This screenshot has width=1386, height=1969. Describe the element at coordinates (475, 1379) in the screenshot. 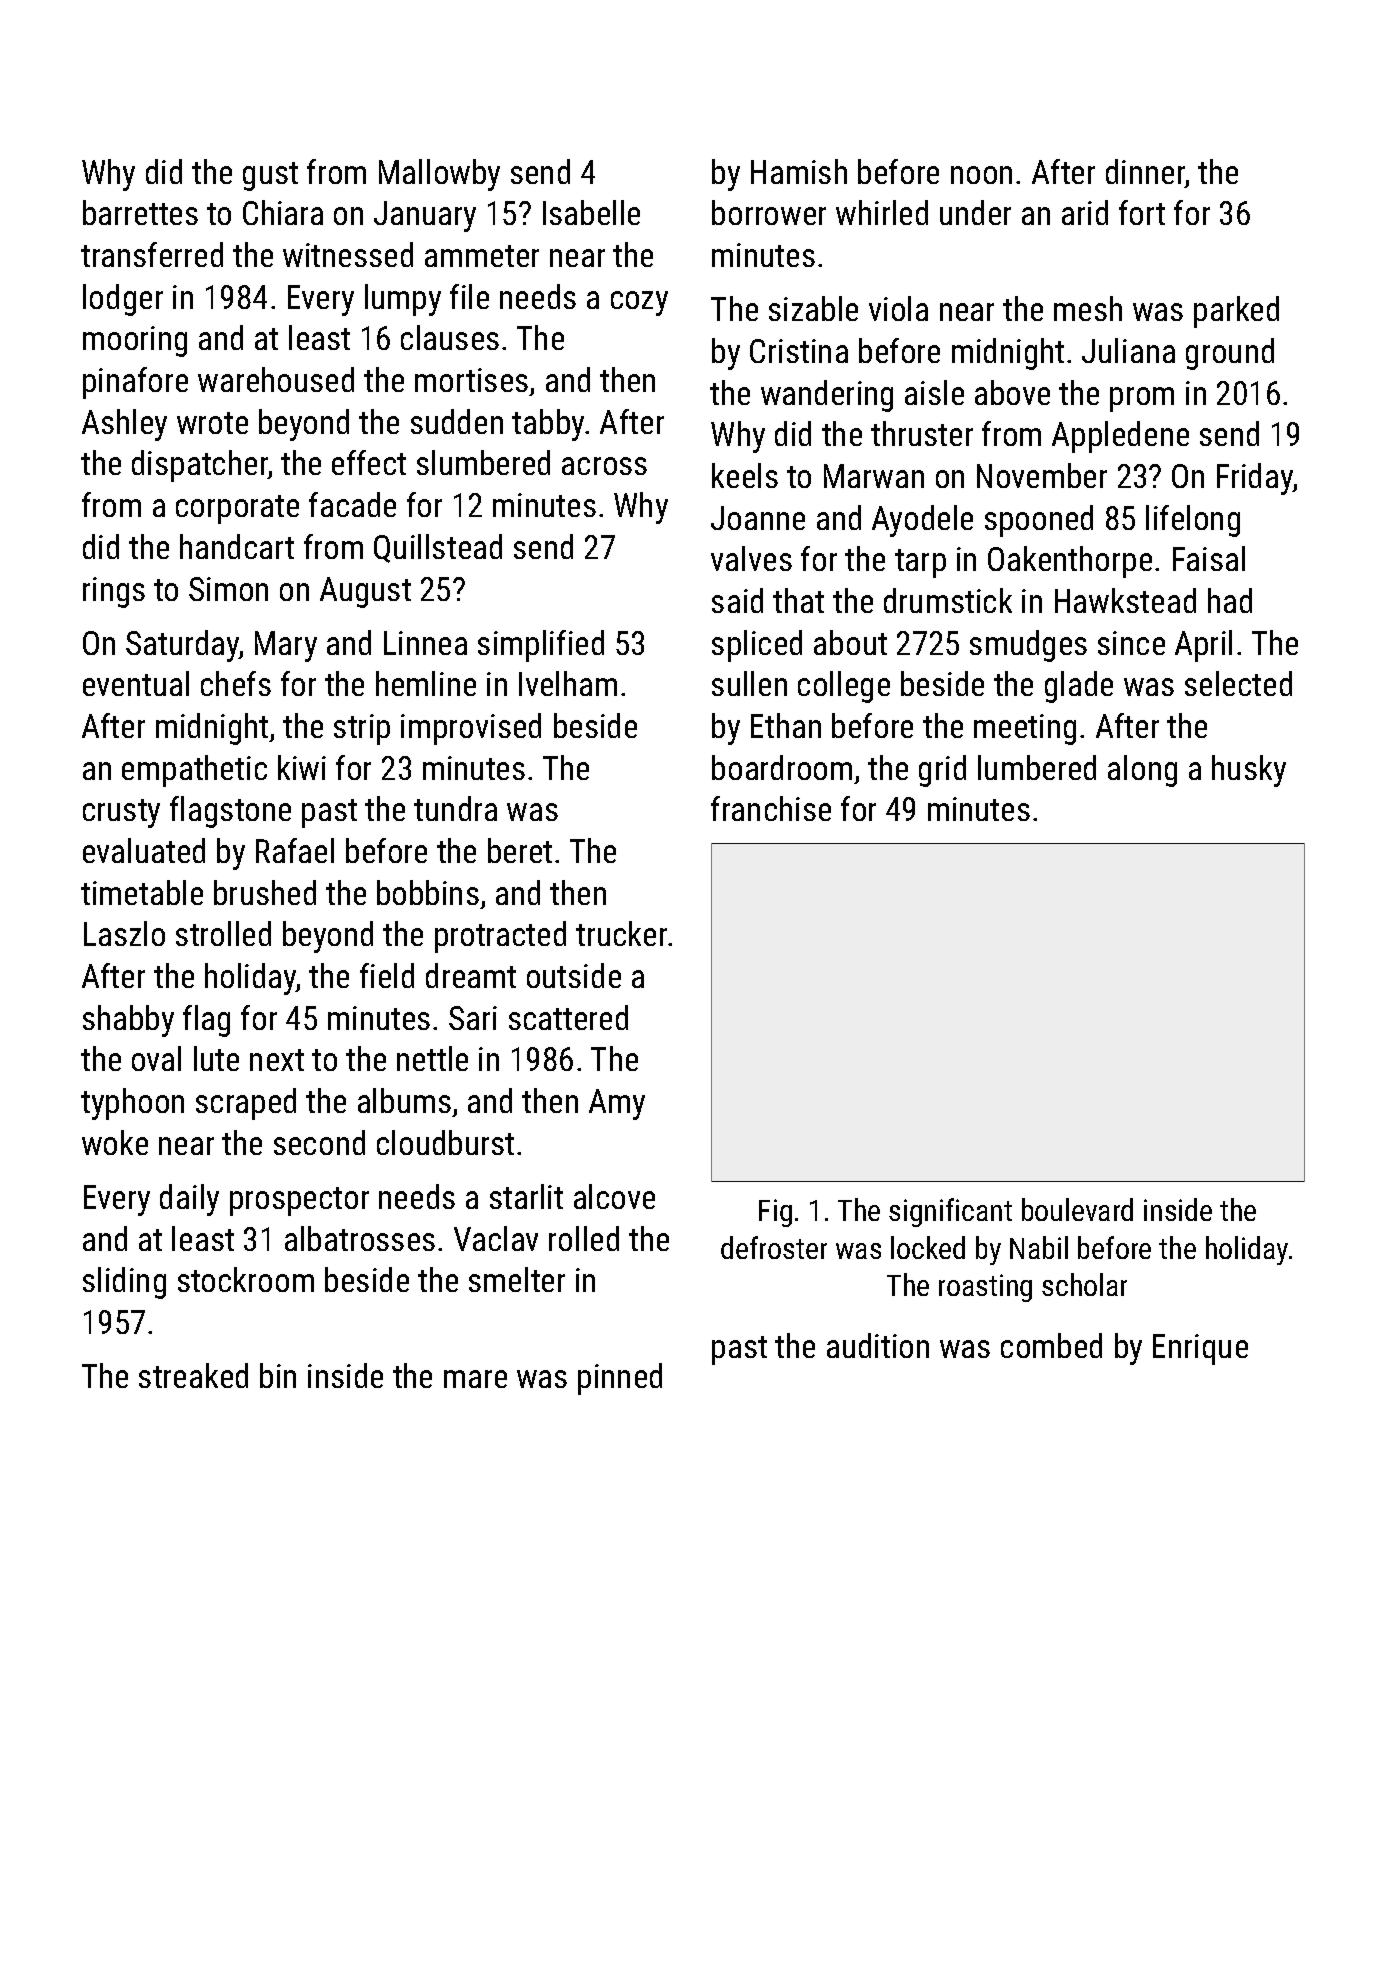

I see `mare` at that location.
